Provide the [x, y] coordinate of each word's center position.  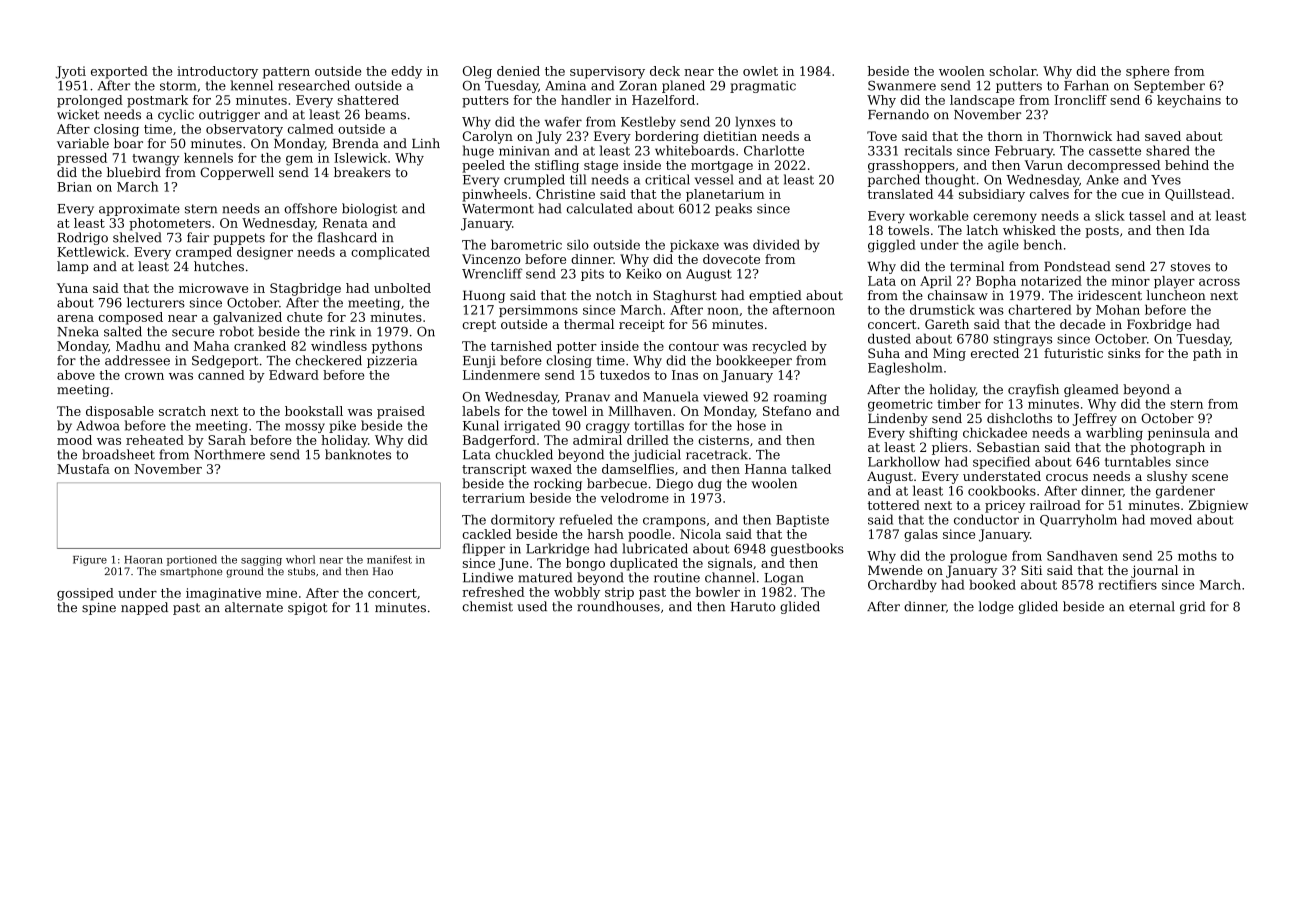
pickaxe [694, 245]
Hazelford [663, 100]
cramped [204, 253]
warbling [1114, 434]
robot [237, 331]
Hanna [766, 469]
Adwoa [98, 425]
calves [1049, 194]
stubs [301, 571]
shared [1168, 150]
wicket [78, 114]
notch [614, 295]
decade [1082, 324]
